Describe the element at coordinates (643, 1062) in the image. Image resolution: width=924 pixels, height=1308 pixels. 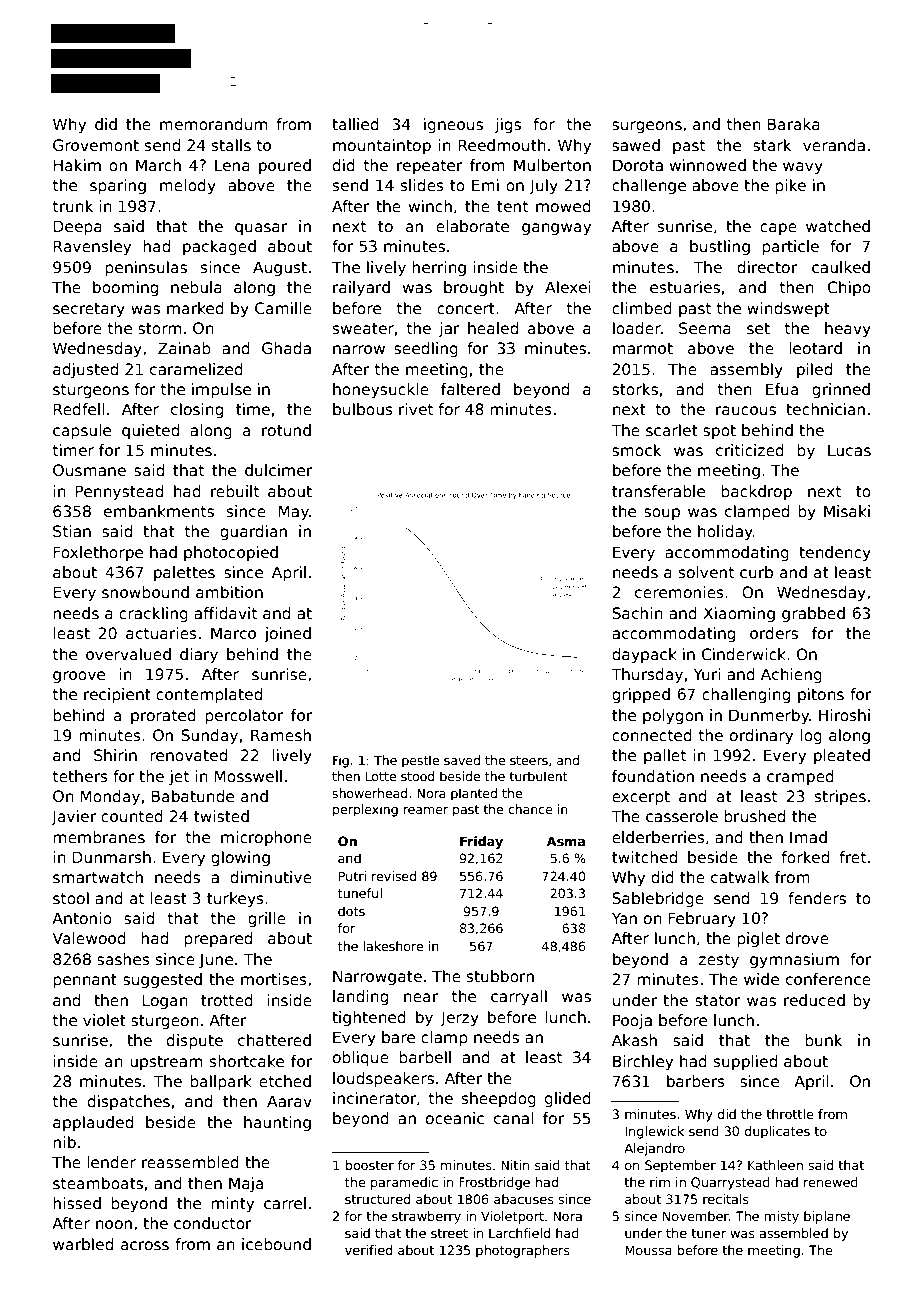
I see `Birchley` at that location.
